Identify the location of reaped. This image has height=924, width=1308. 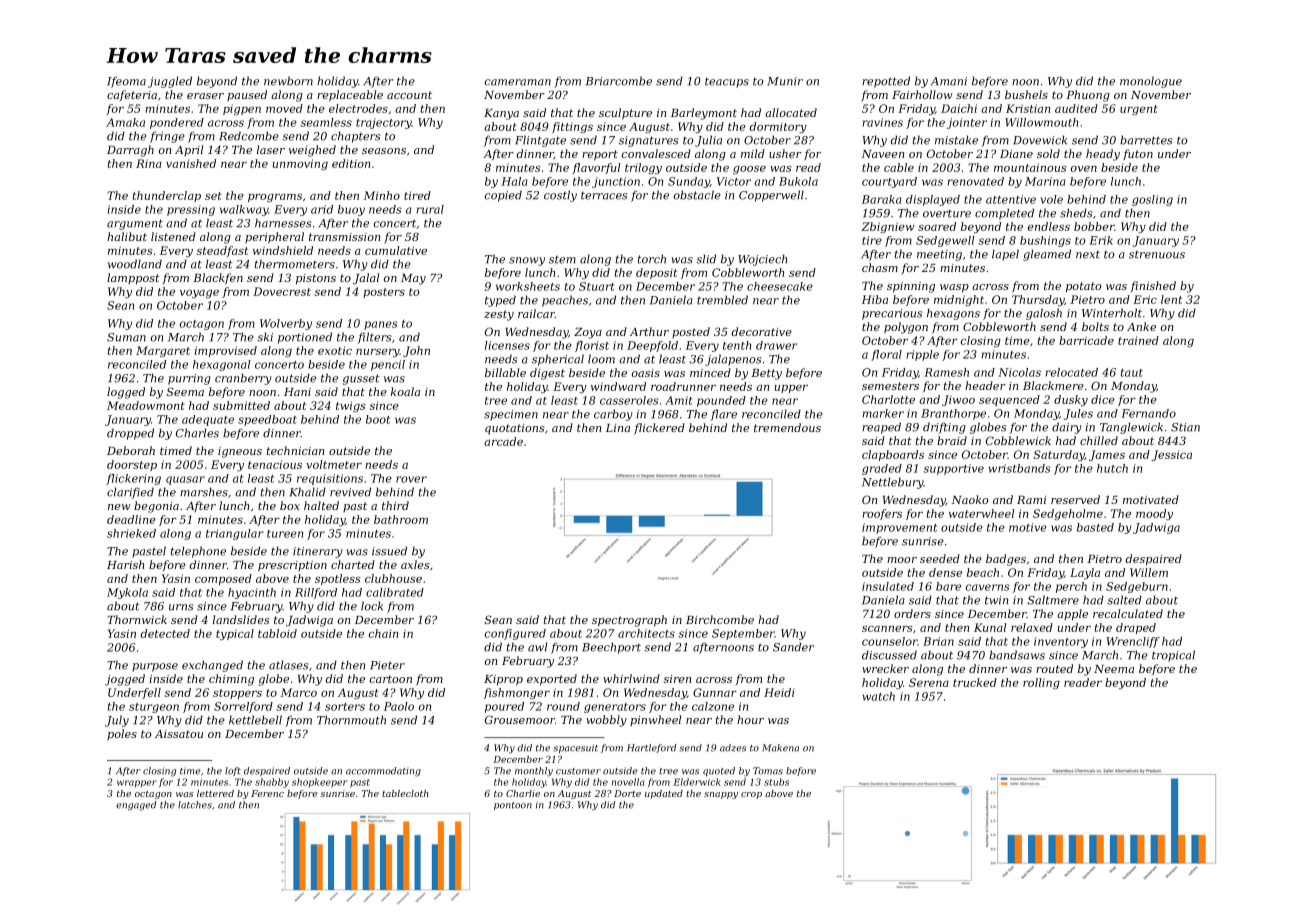
(881, 428).
